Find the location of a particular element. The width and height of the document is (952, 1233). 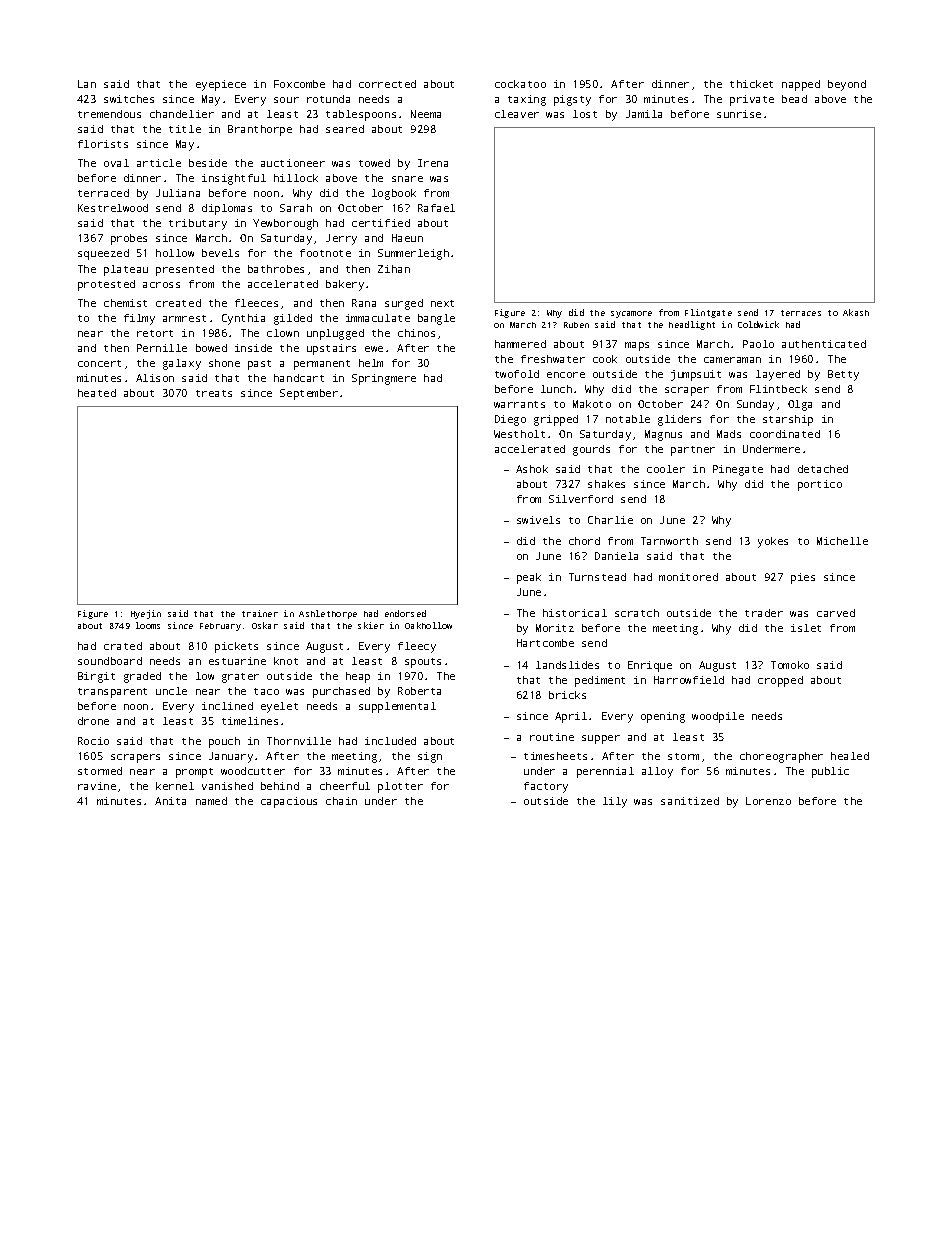

scratch is located at coordinates (637, 613).
